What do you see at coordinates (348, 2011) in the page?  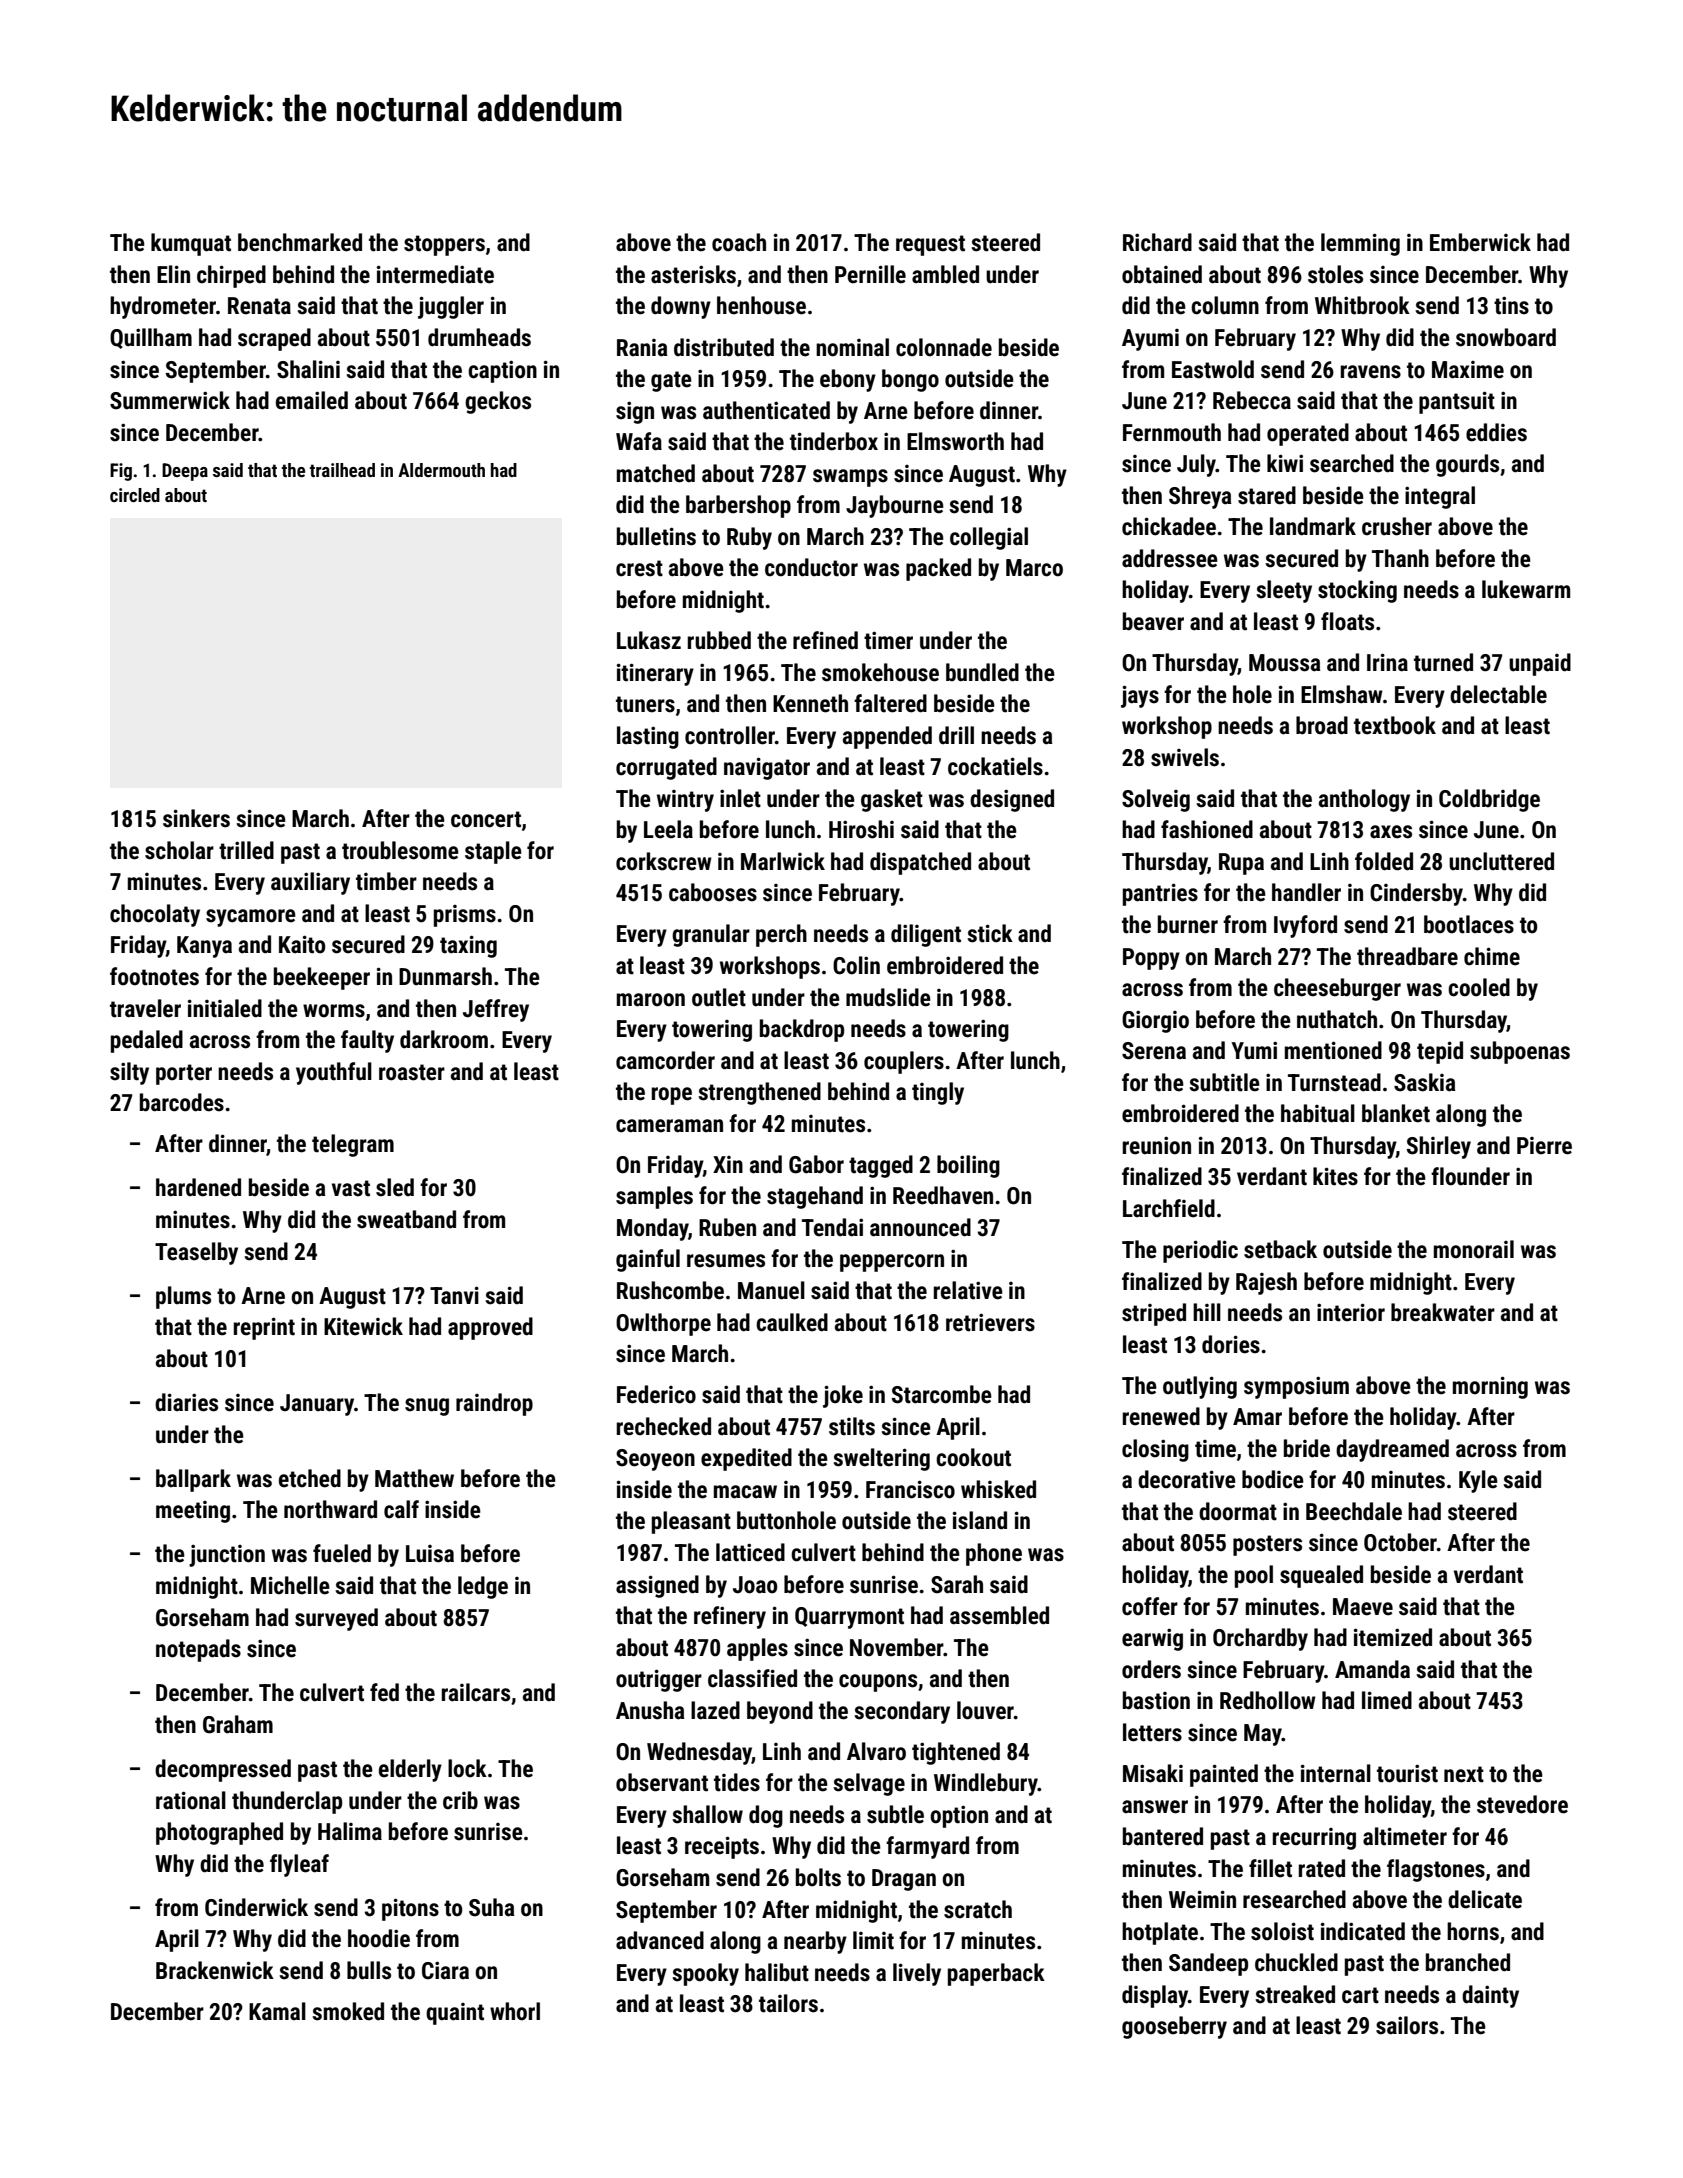 I see `smoked` at bounding box center [348, 2011].
